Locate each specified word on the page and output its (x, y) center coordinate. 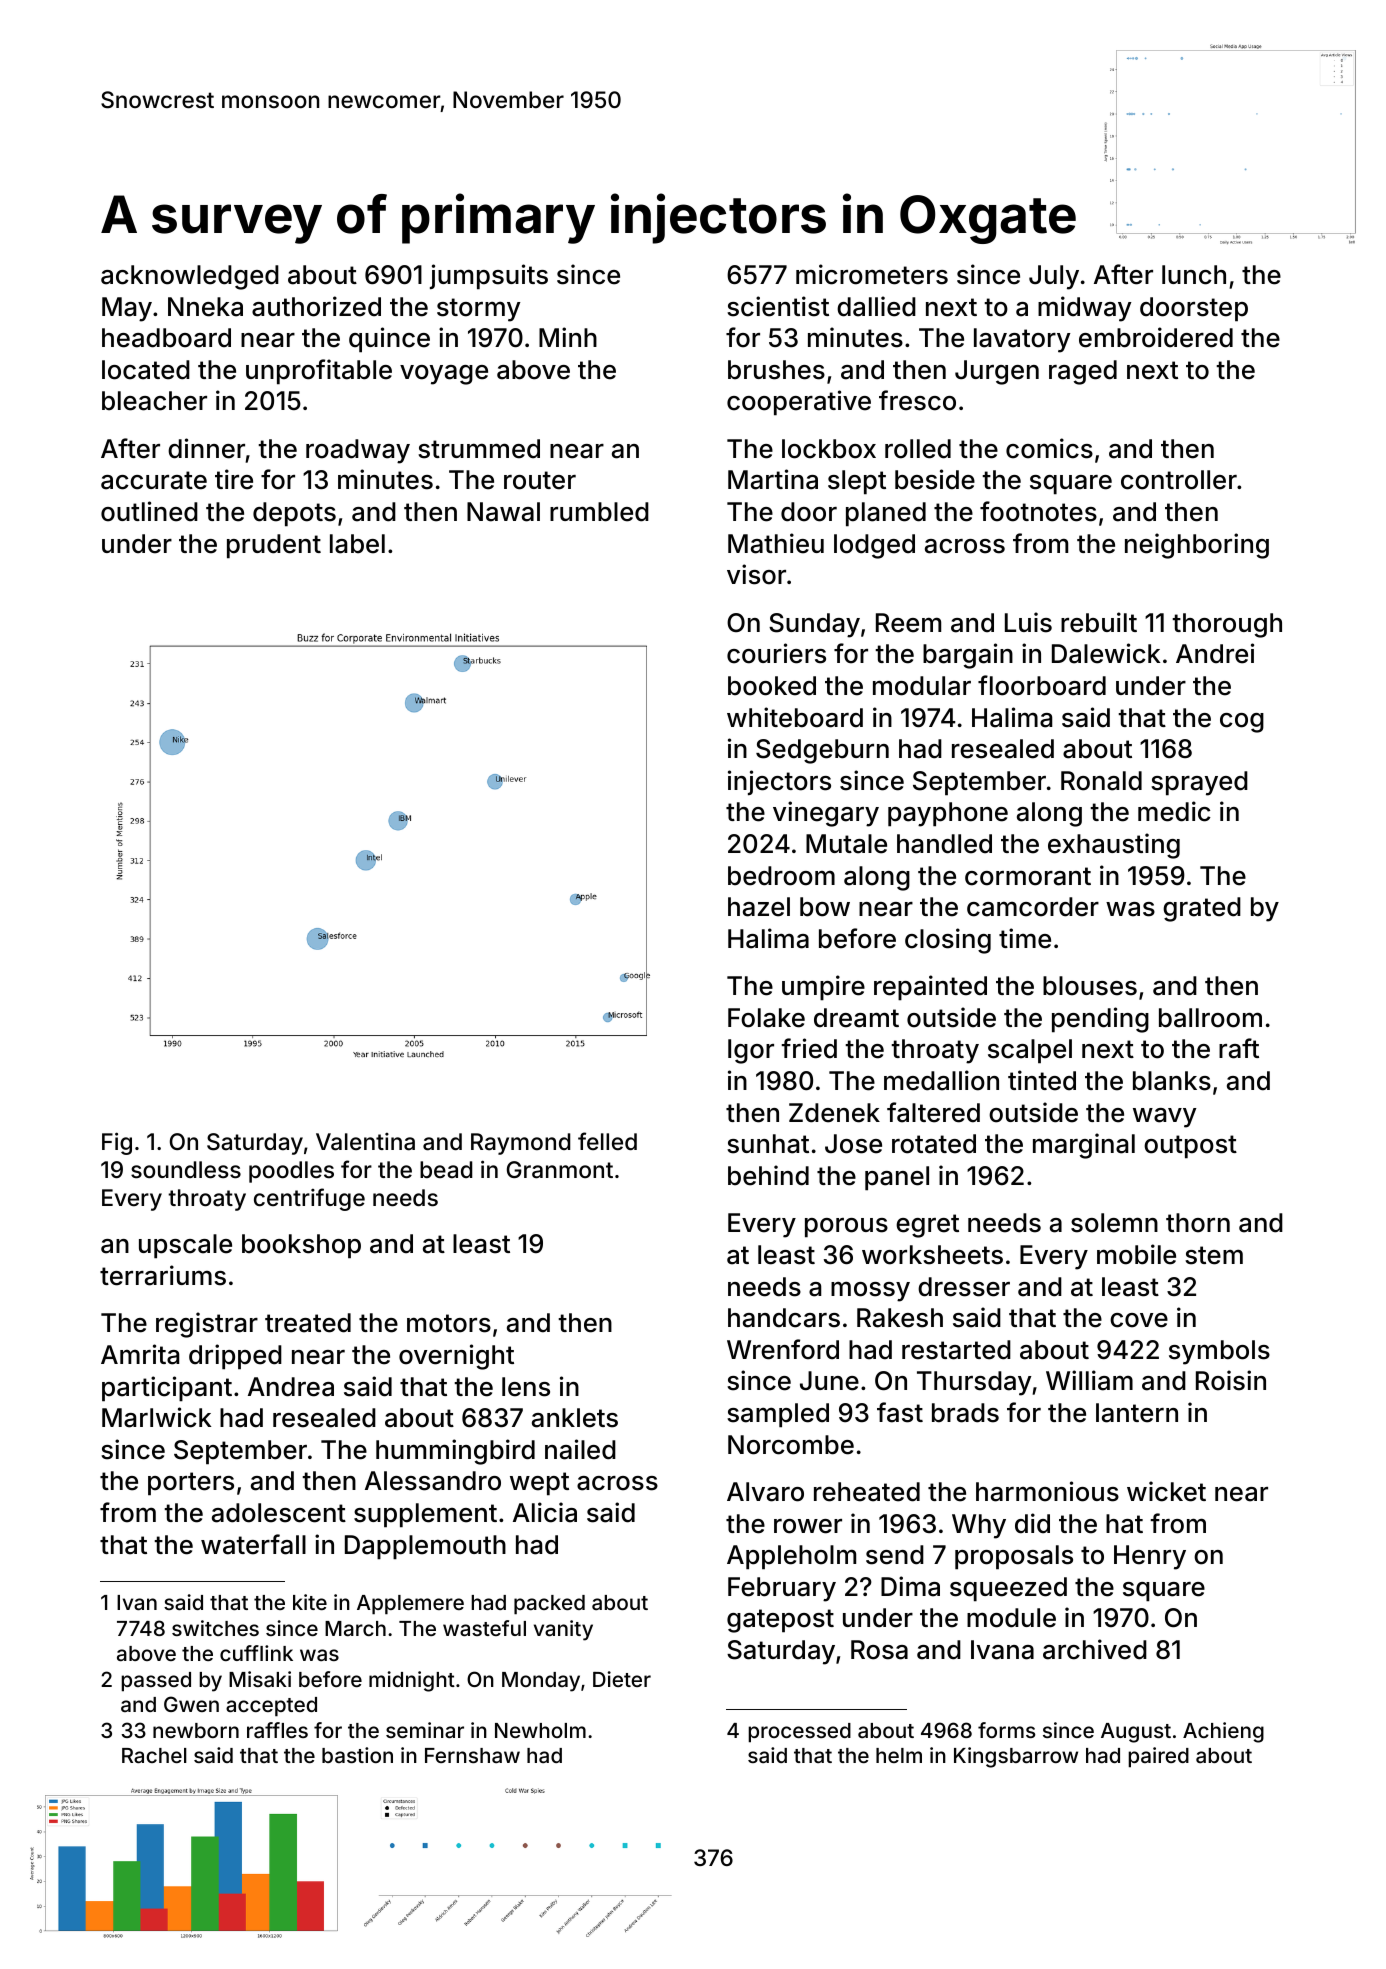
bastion (357, 1755)
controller (1179, 480)
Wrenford (783, 1349)
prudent (274, 546)
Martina (773, 479)
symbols (1219, 1352)
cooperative (799, 403)
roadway (358, 451)
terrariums (163, 1275)
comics (1049, 448)
